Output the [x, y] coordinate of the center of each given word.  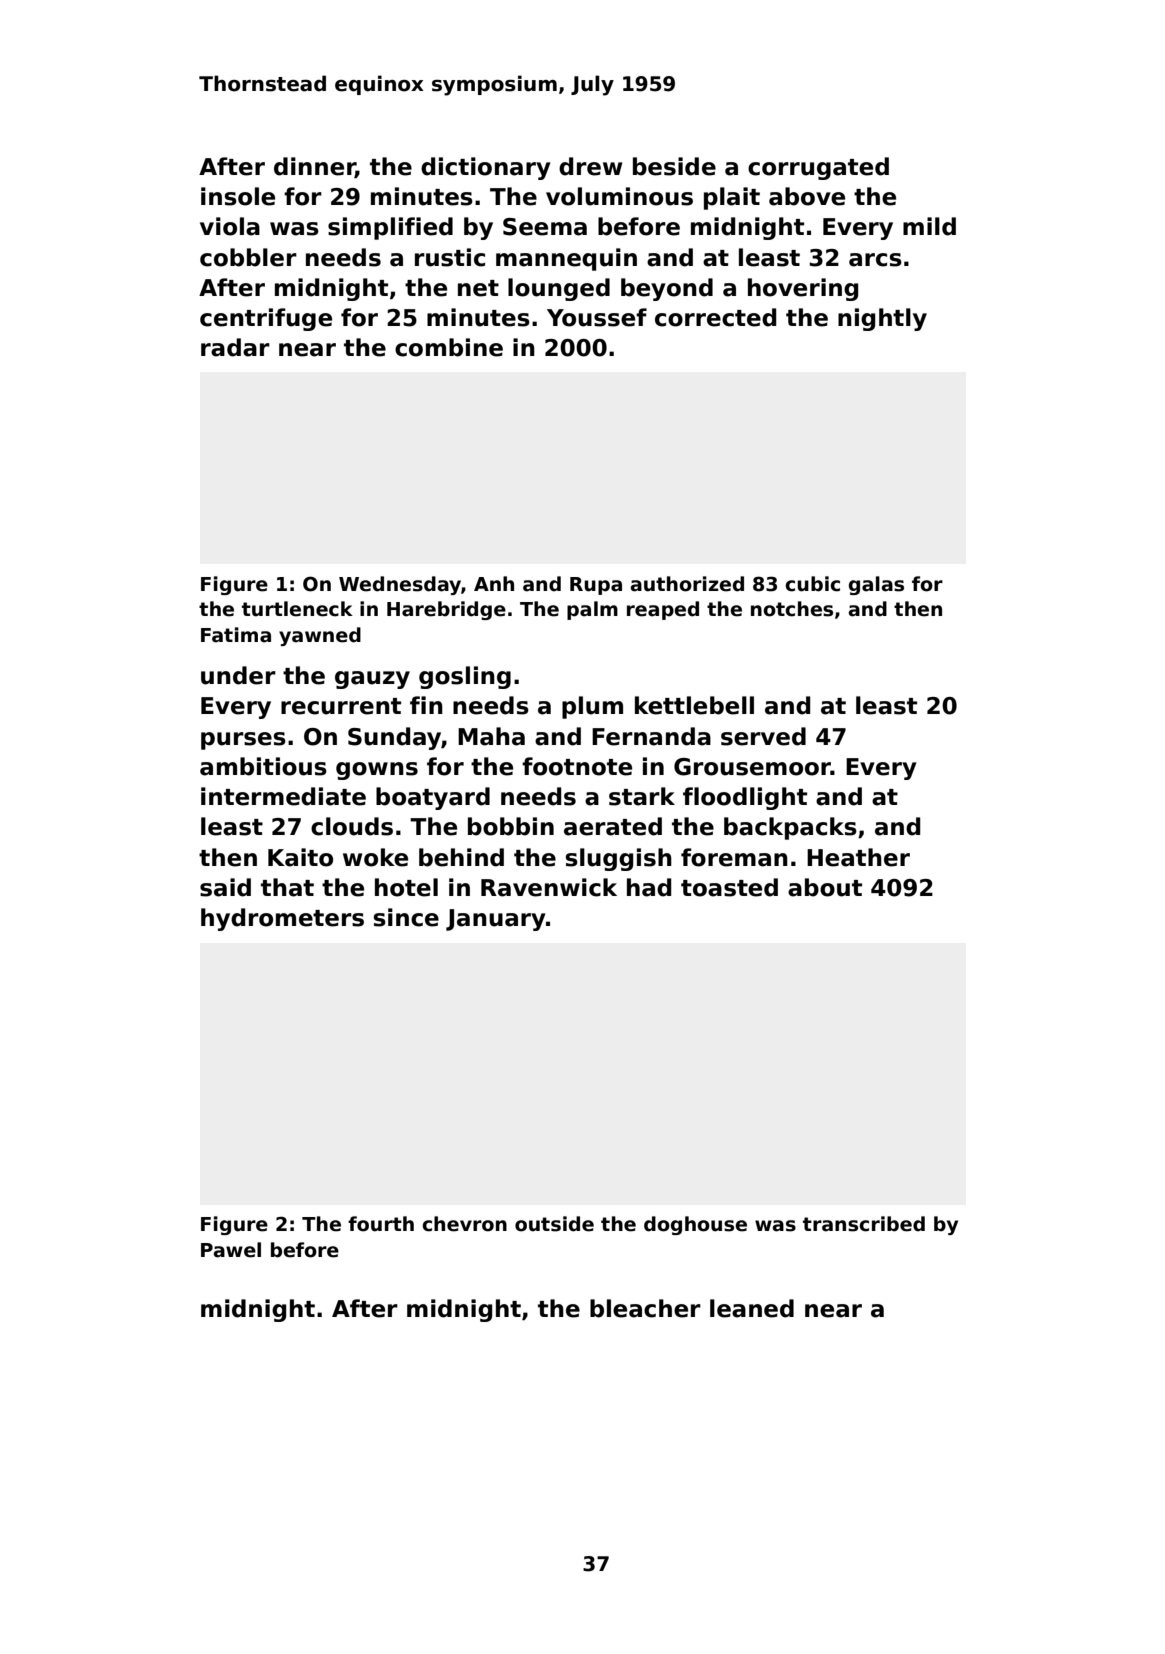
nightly [882, 319]
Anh [494, 583]
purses [243, 741]
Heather [858, 857]
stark [642, 796]
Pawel [231, 1250]
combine [449, 347]
